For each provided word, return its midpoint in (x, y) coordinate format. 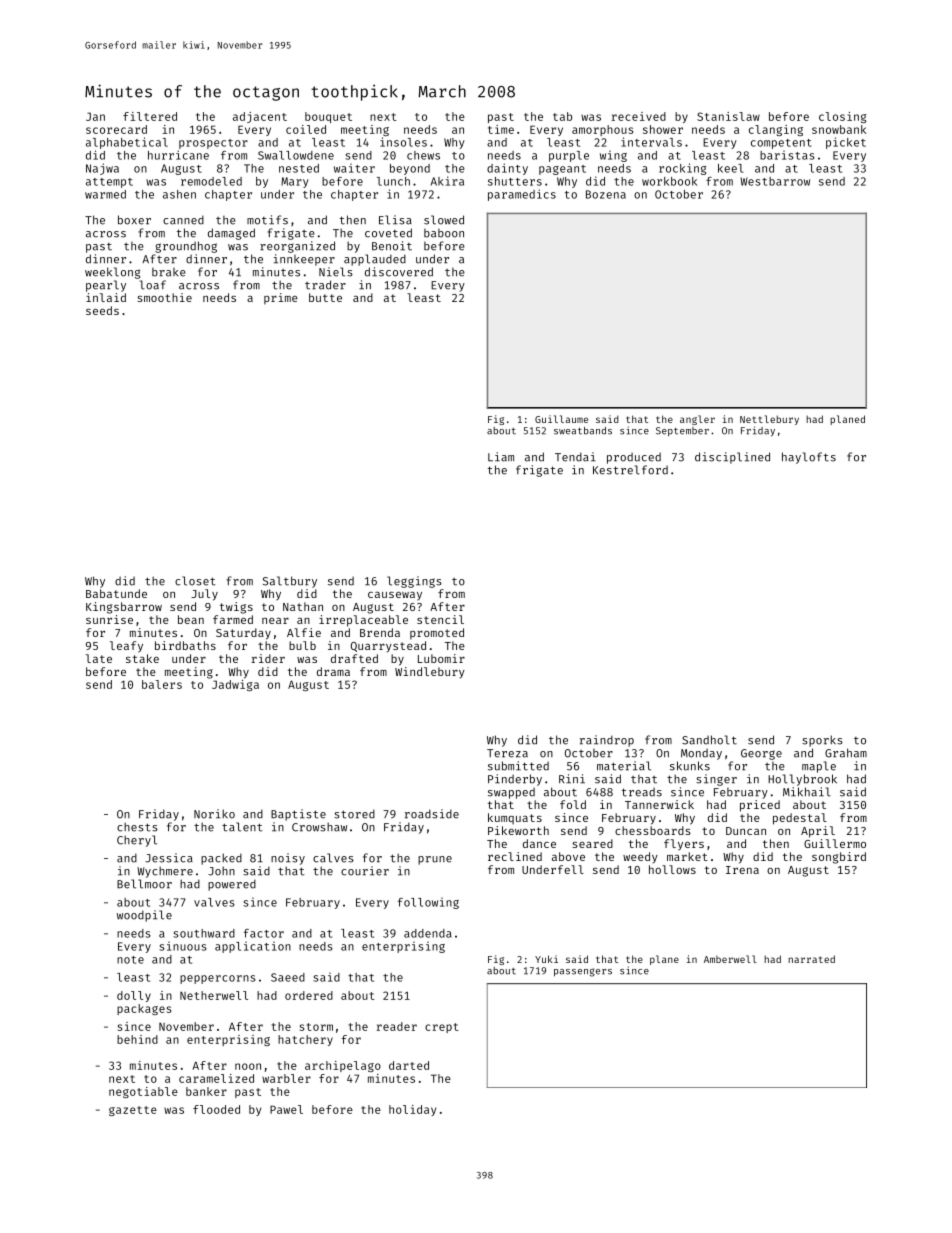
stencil (440, 619)
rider (268, 658)
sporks (822, 741)
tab (562, 116)
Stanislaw (728, 116)
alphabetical (127, 143)
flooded (216, 1109)
